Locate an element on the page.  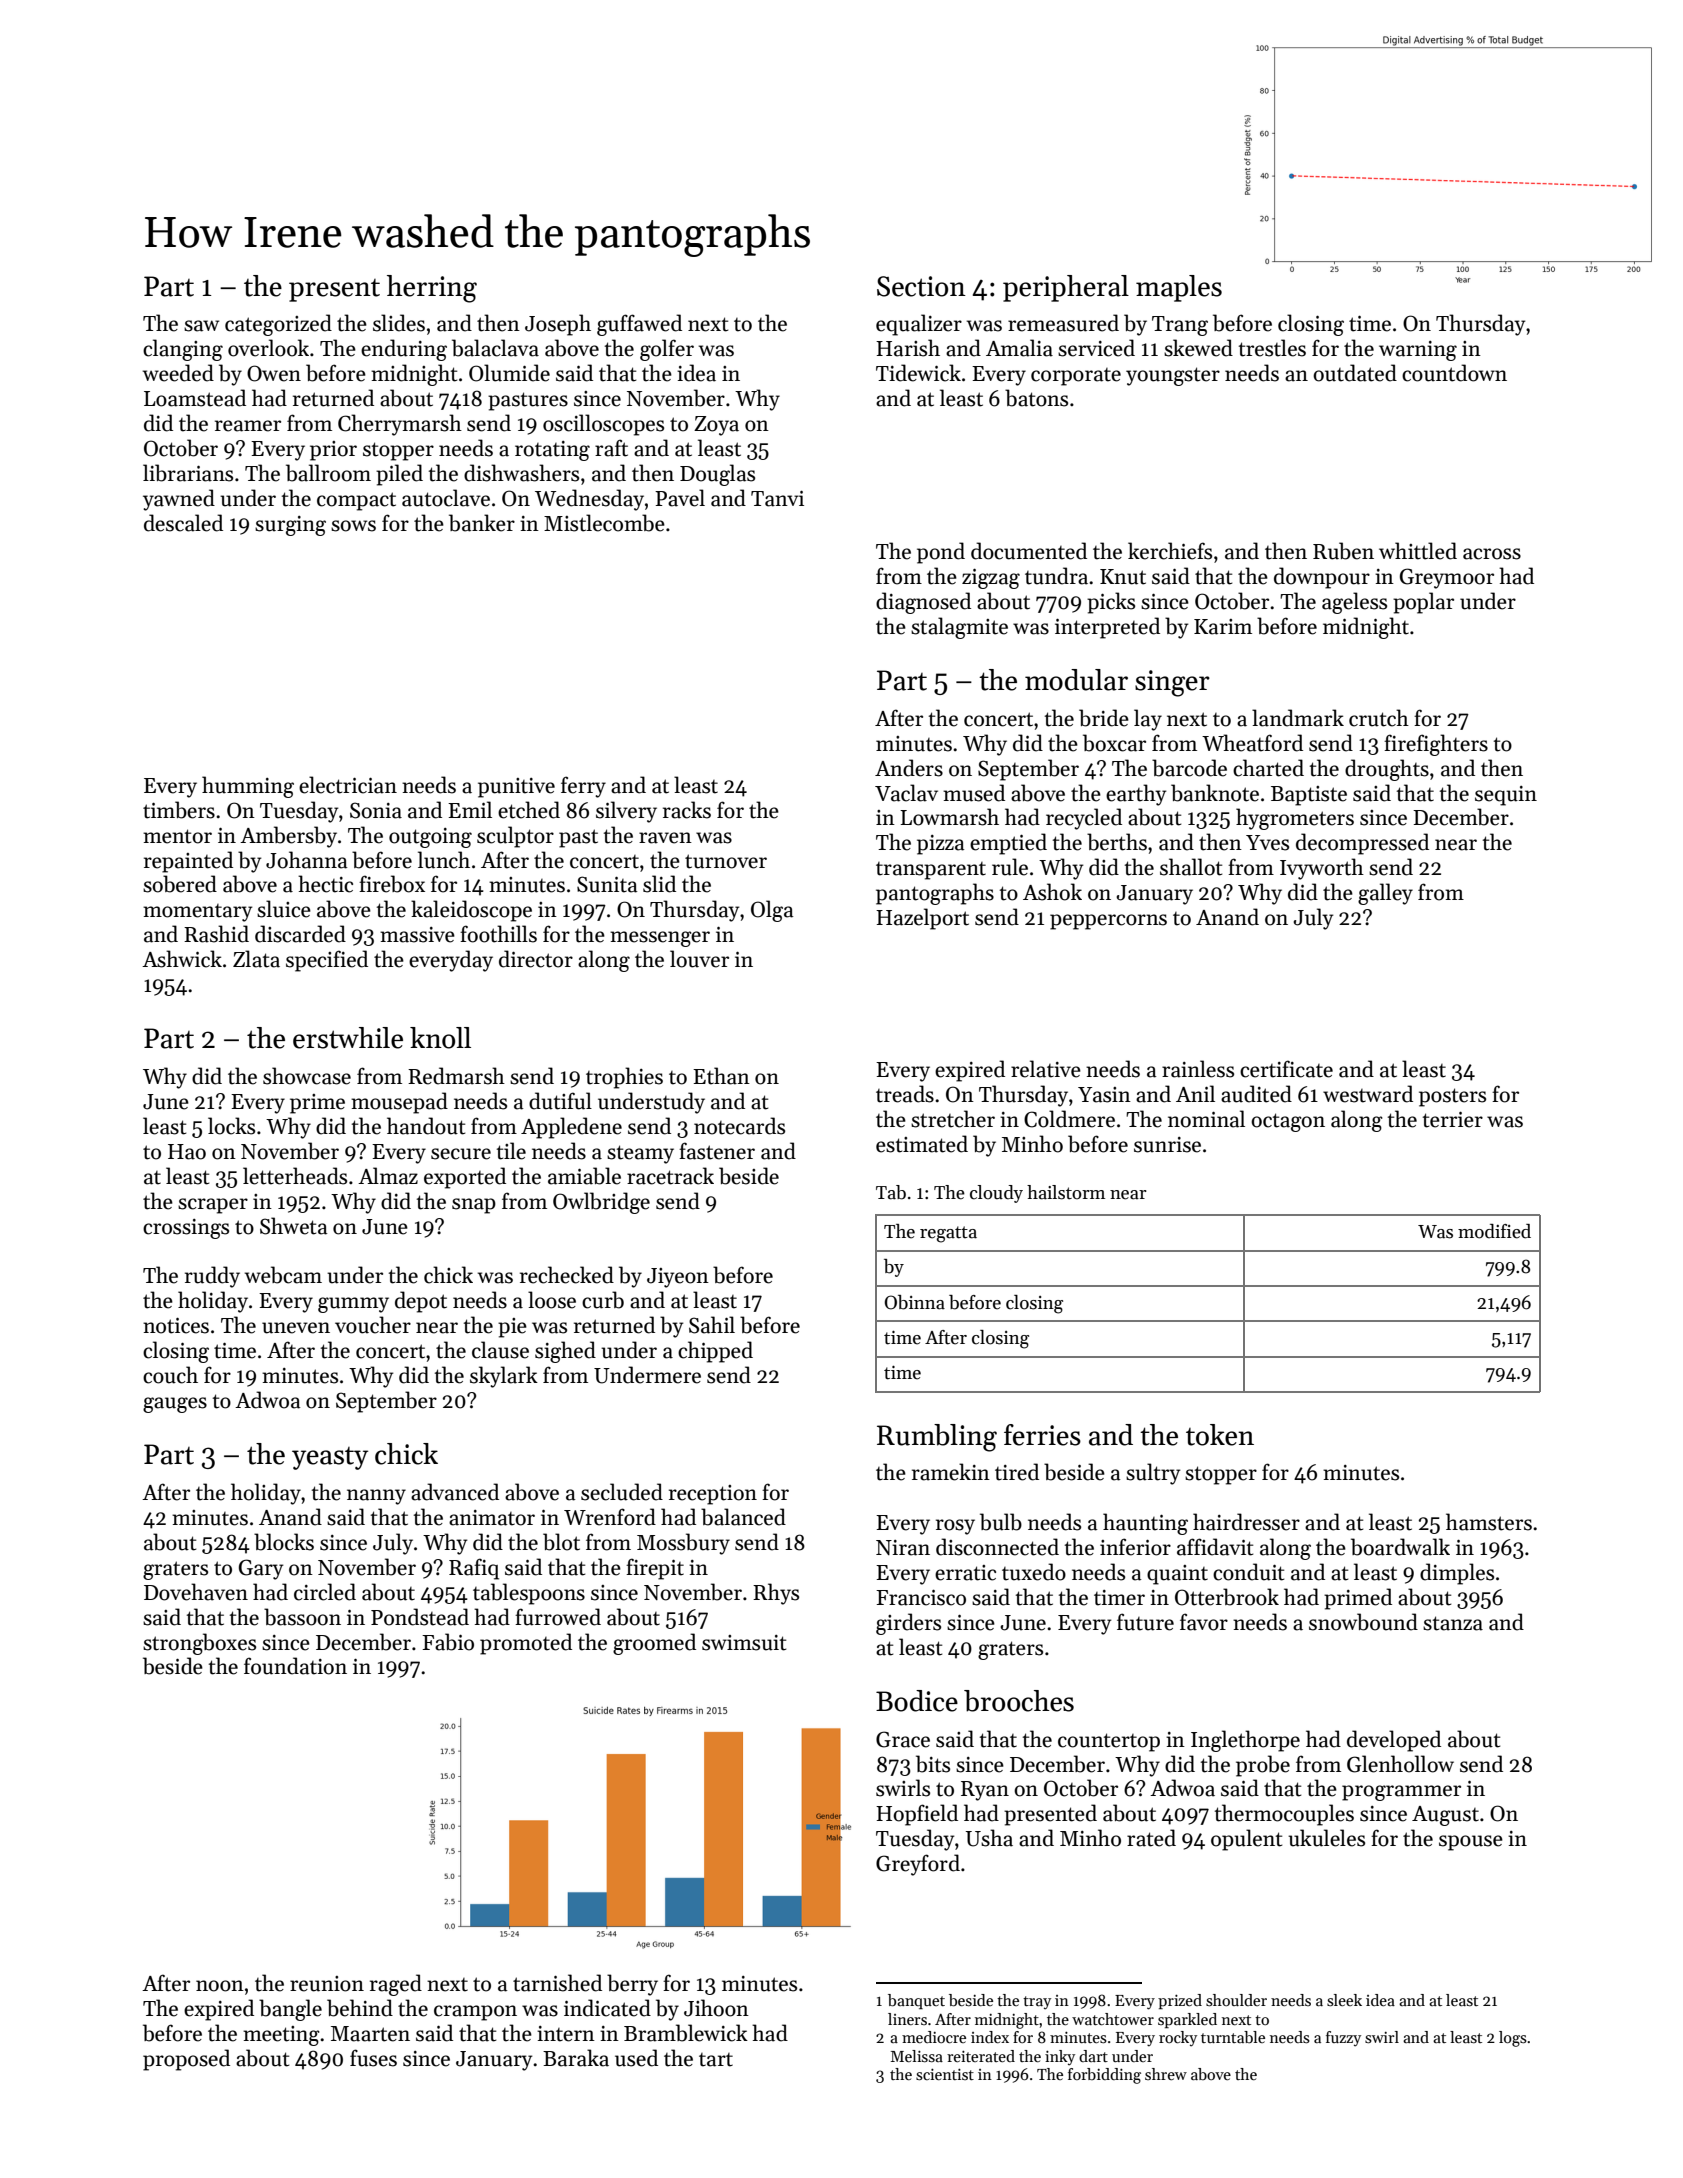
weeded is located at coordinates (178, 373).
